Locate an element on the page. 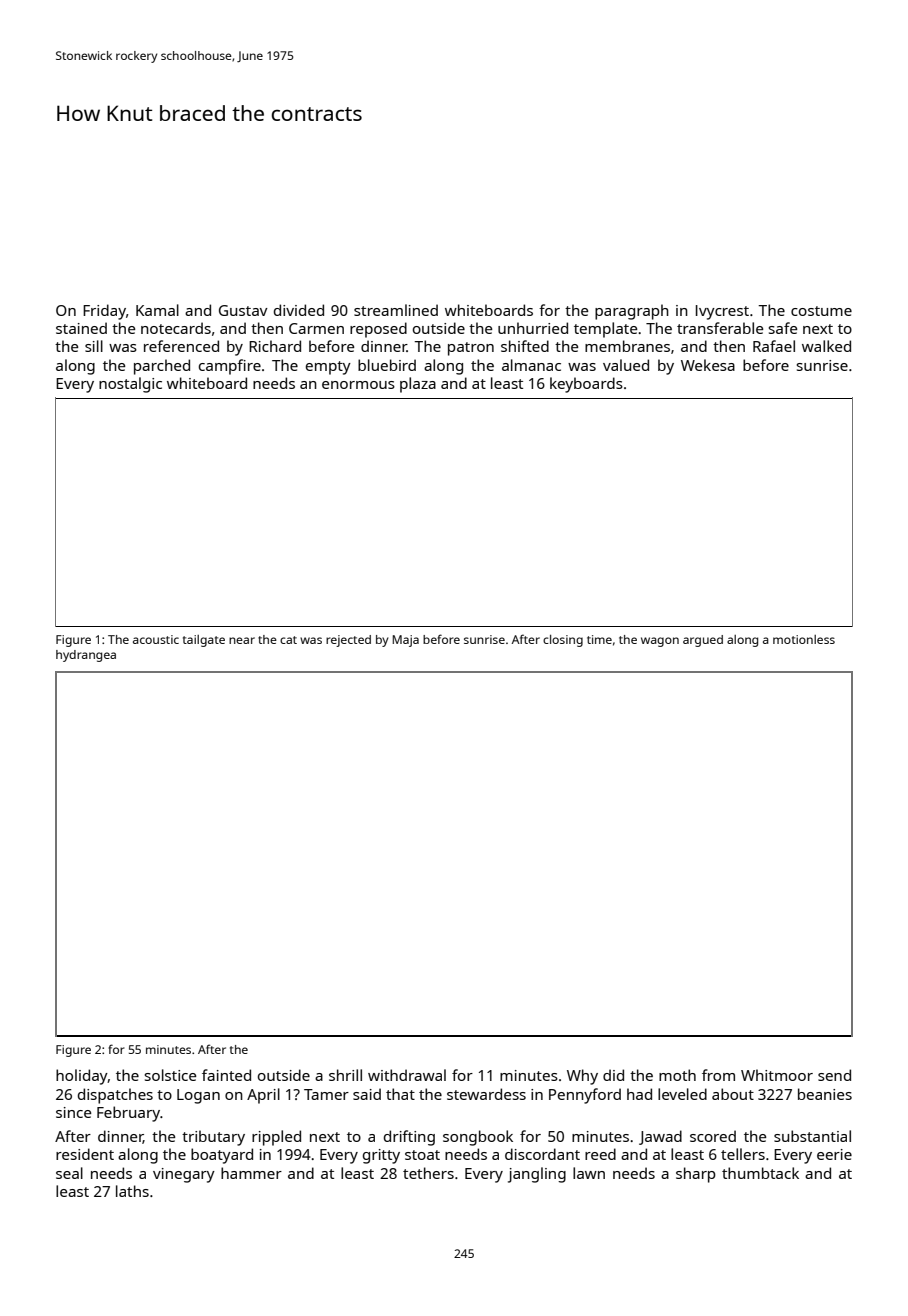 This document has height=1316, width=908. laths is located at coordinates (132, 1191).
